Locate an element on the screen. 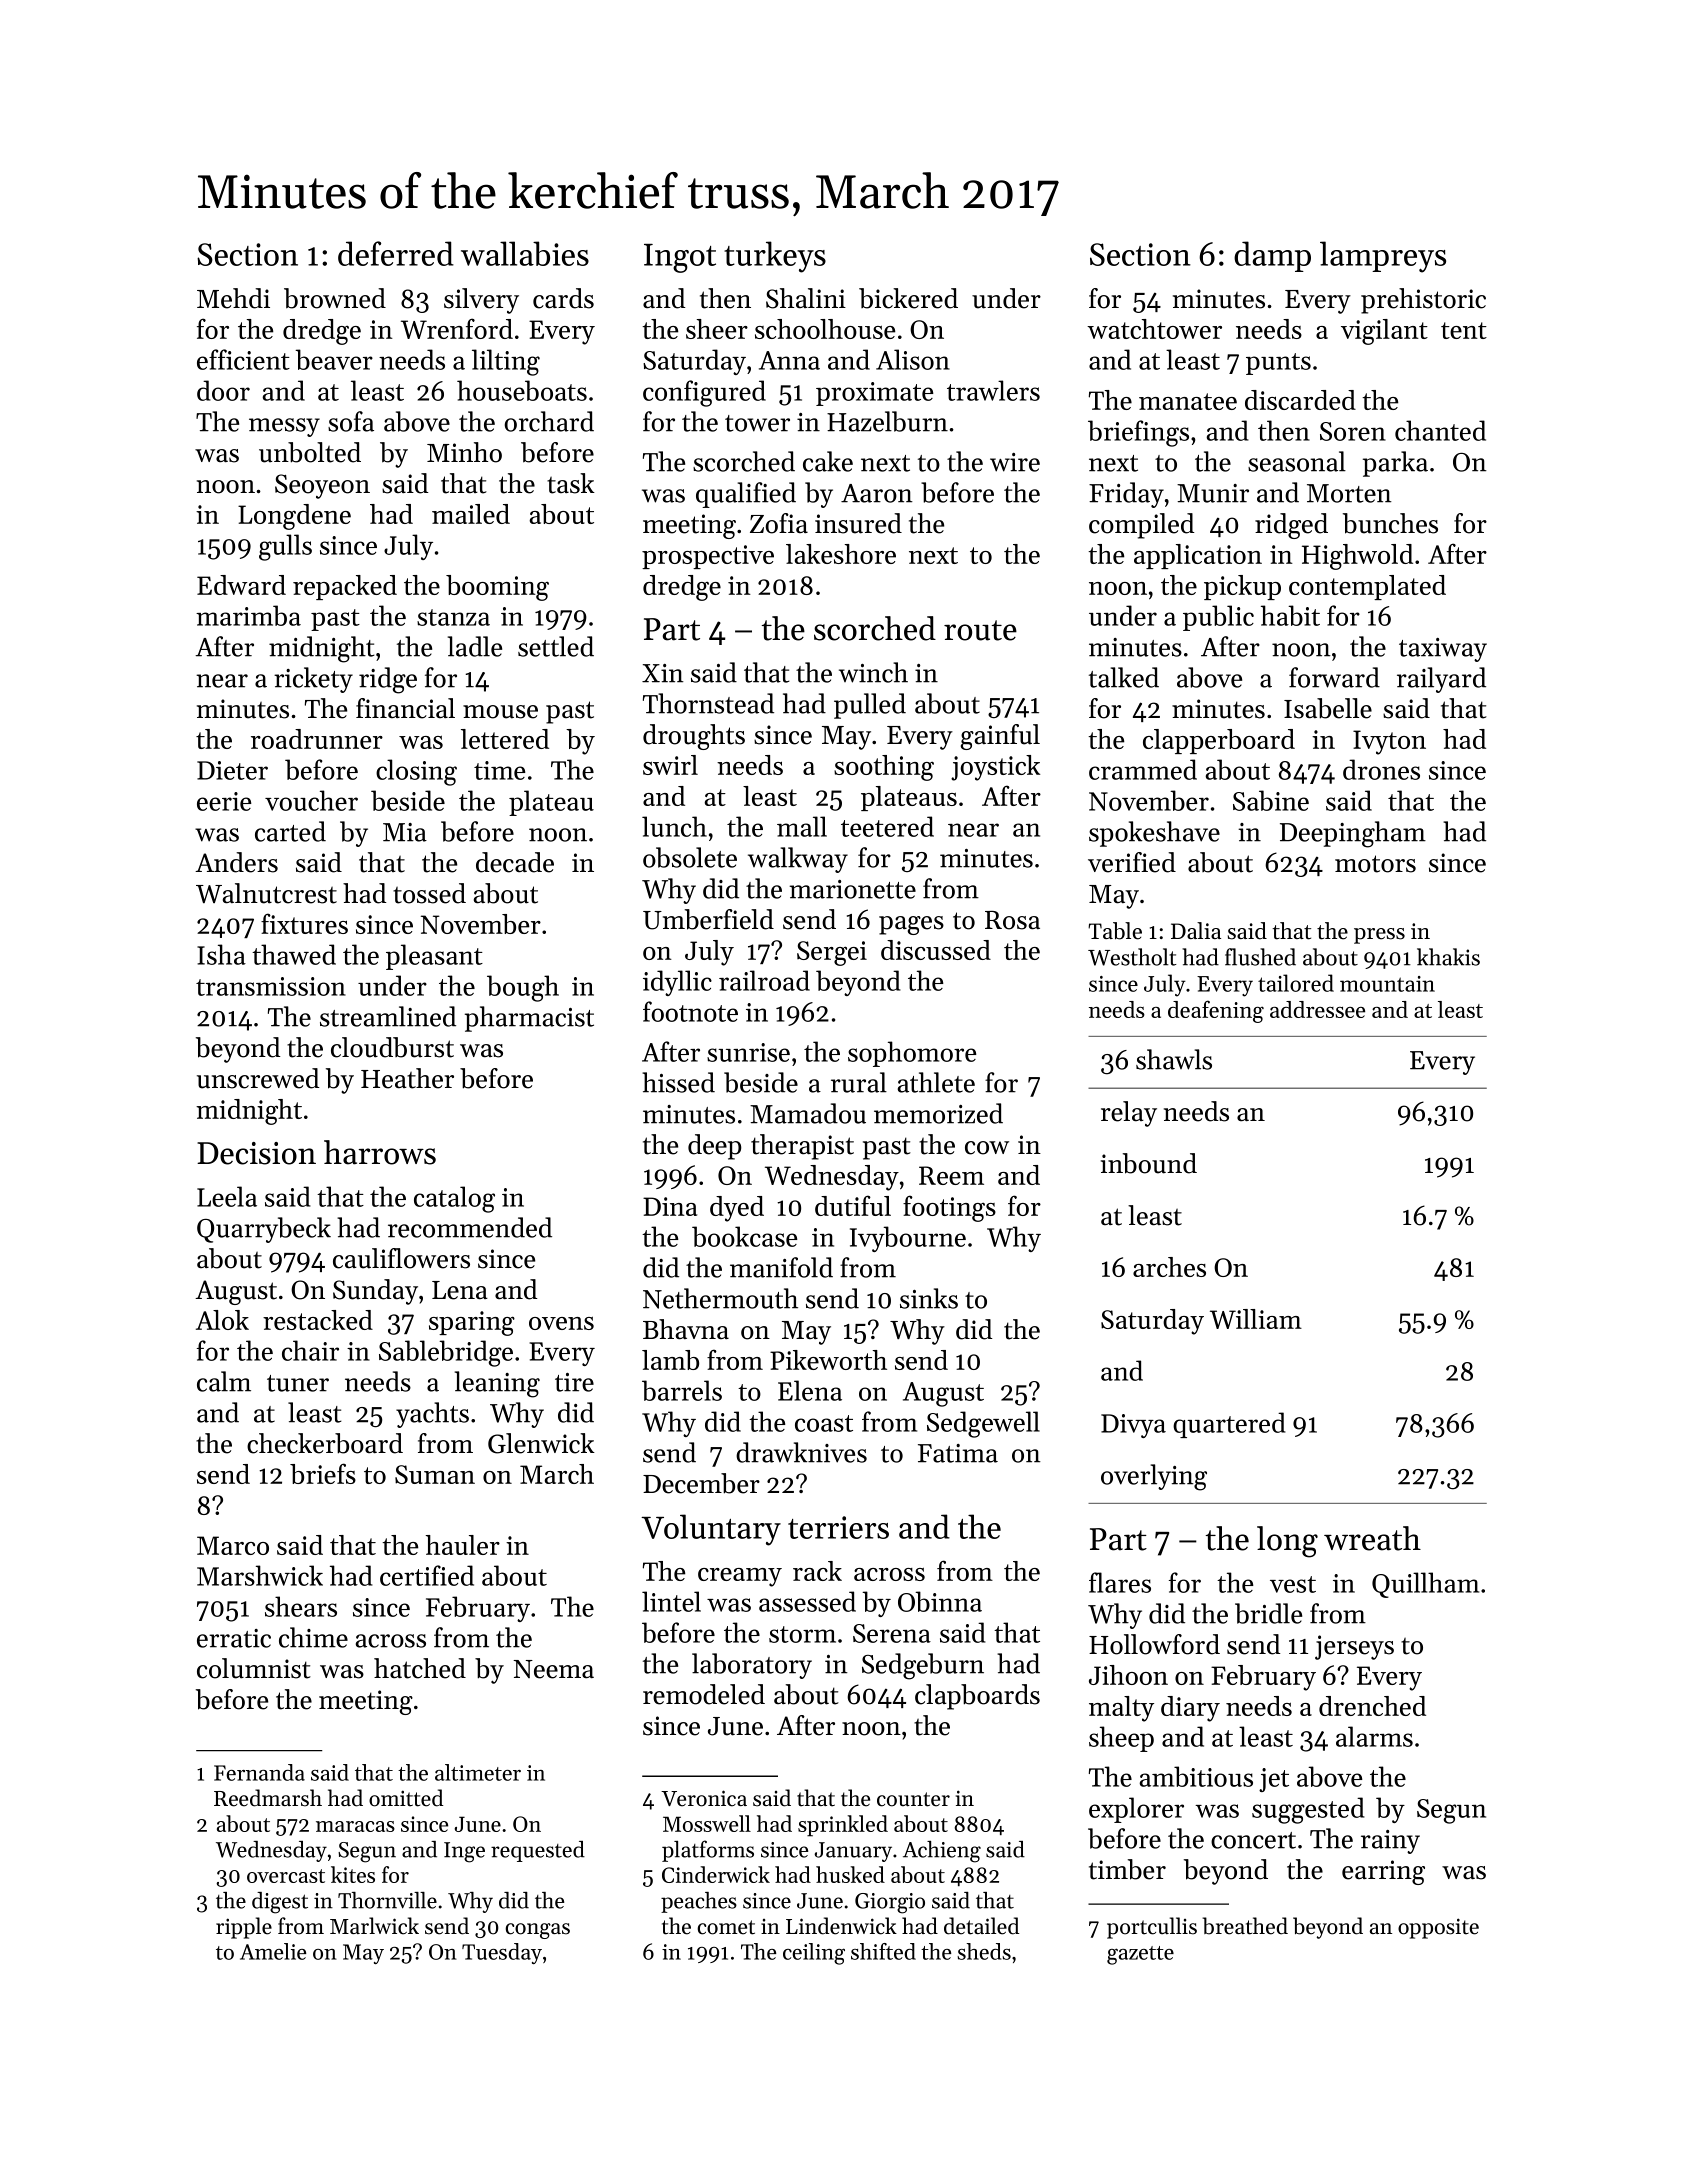 The height and width of the screenshot is (2178, 1683). Umberfield is located at coordinates (708, 919).
